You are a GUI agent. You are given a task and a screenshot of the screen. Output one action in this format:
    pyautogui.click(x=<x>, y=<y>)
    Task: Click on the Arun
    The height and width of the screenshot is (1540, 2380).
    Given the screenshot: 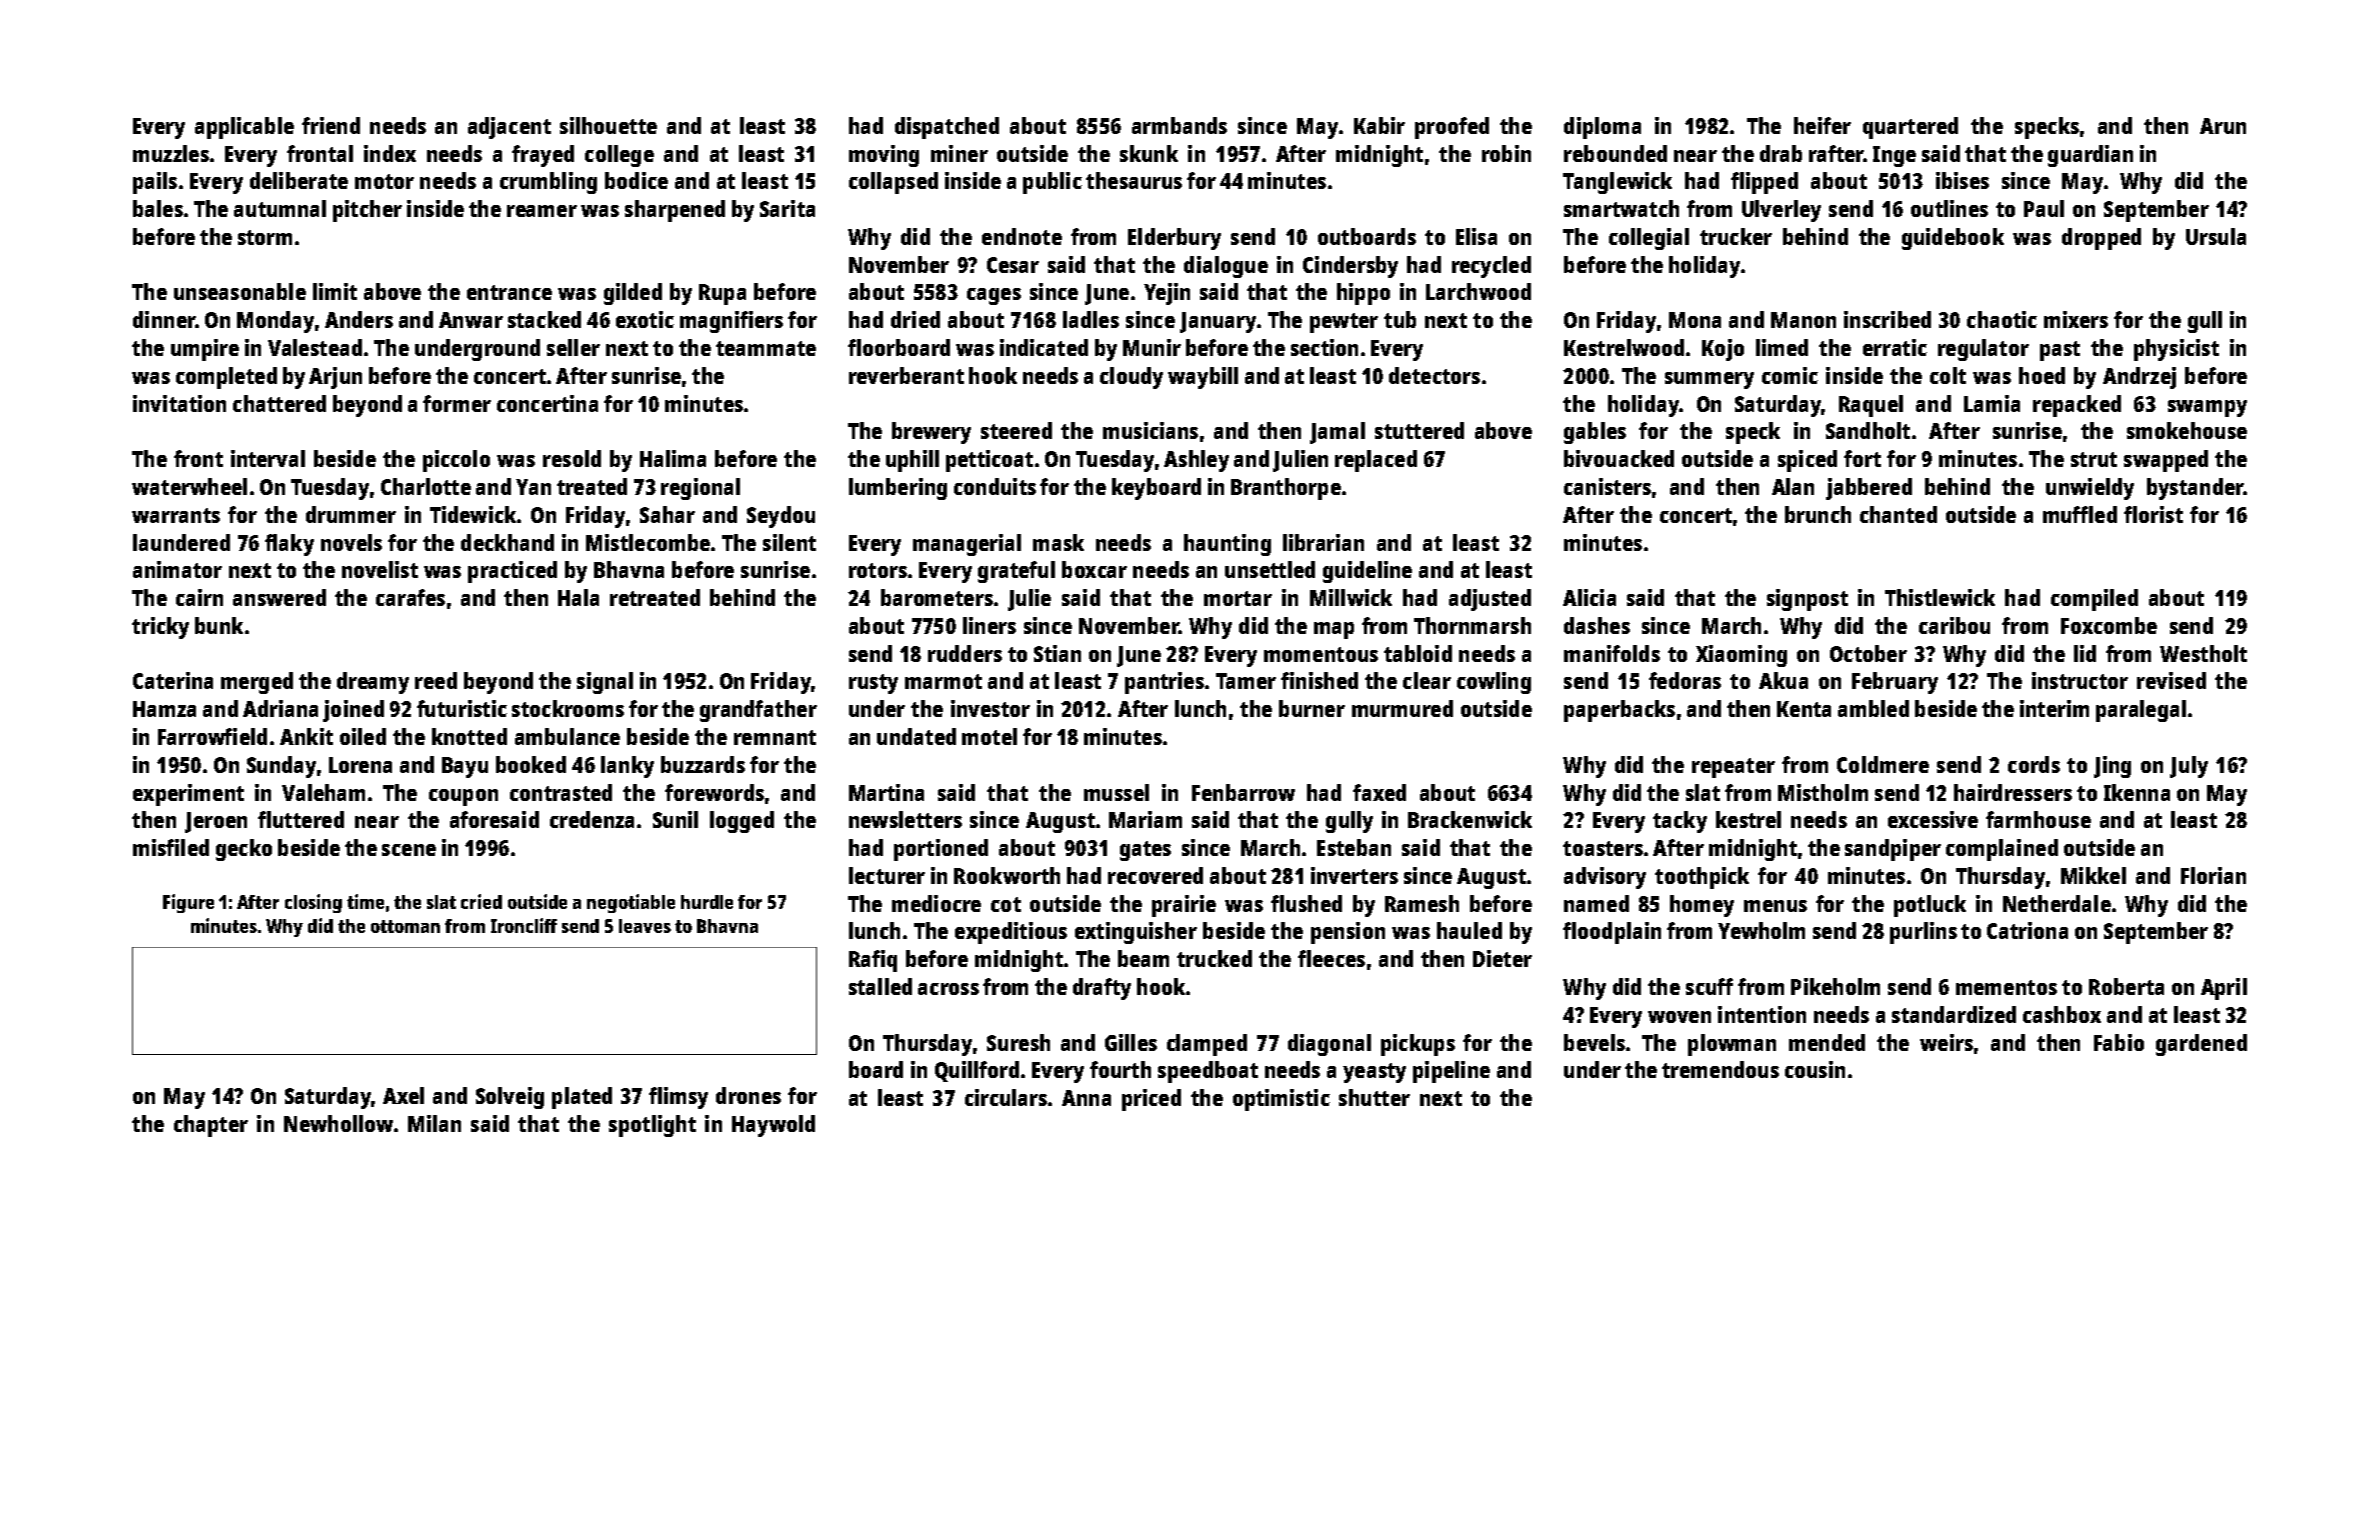 What is the action you would take?
    pyautogui.click(x=2223, y=126)
